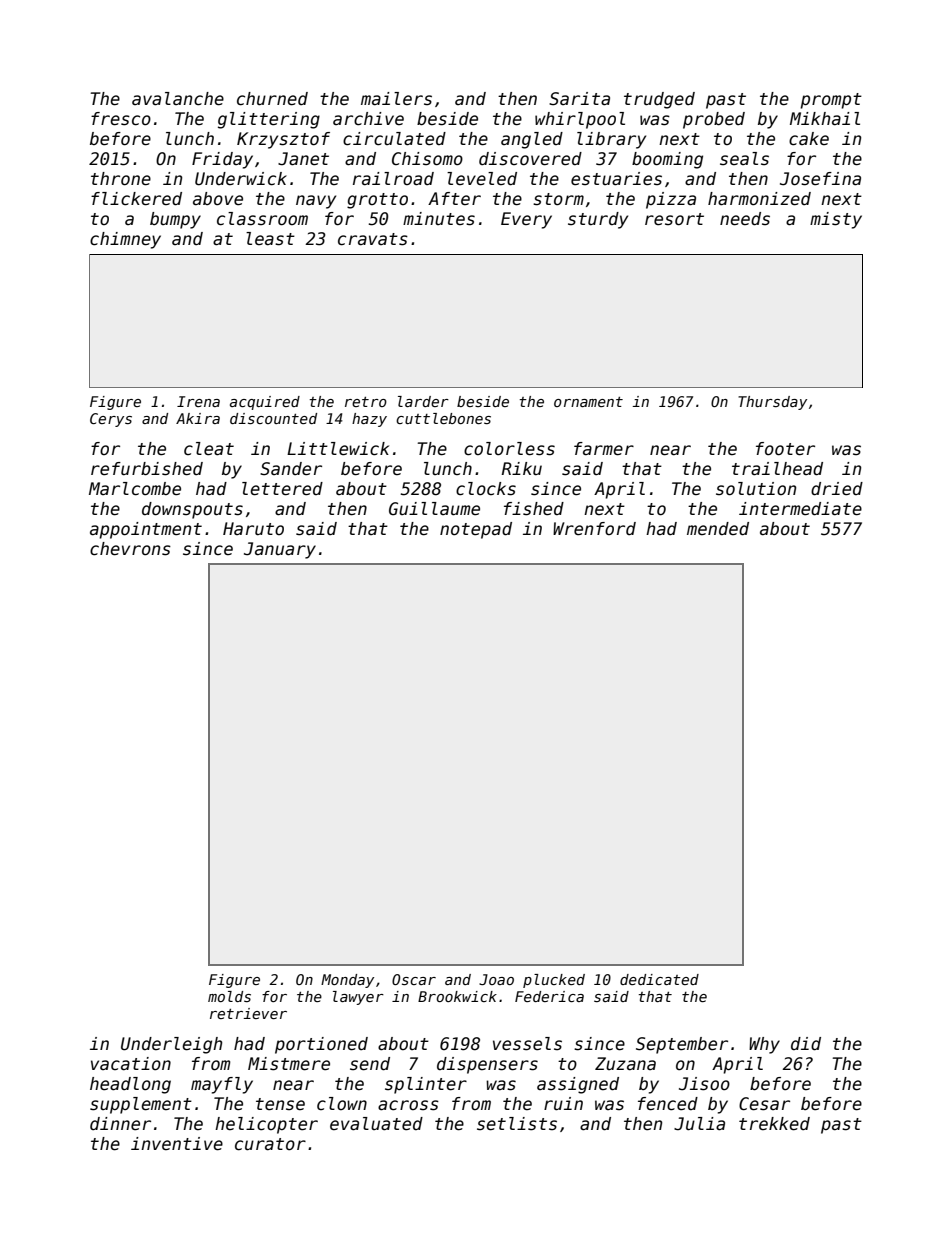 This screenshot has height=1233, width=952. I want to click on January, so click(280, 550).
